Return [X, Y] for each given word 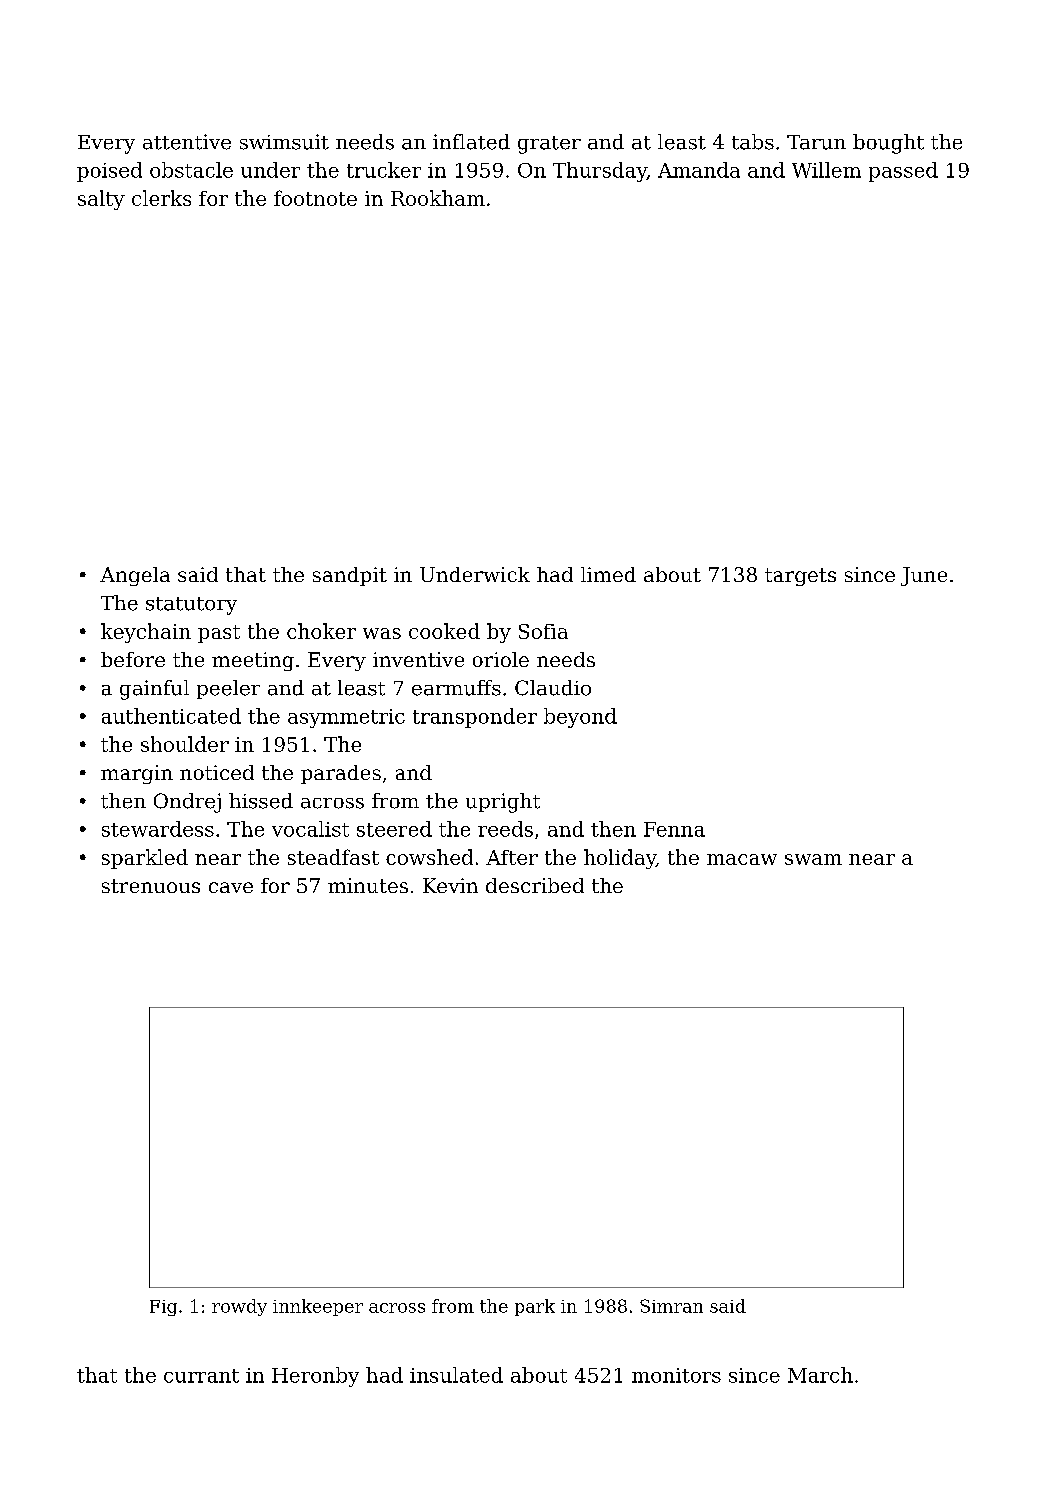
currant [201, 1376]
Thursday [600, 172]
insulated [456, 1375]
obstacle [191, 170]
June [924, 576]
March [820, 1375]
